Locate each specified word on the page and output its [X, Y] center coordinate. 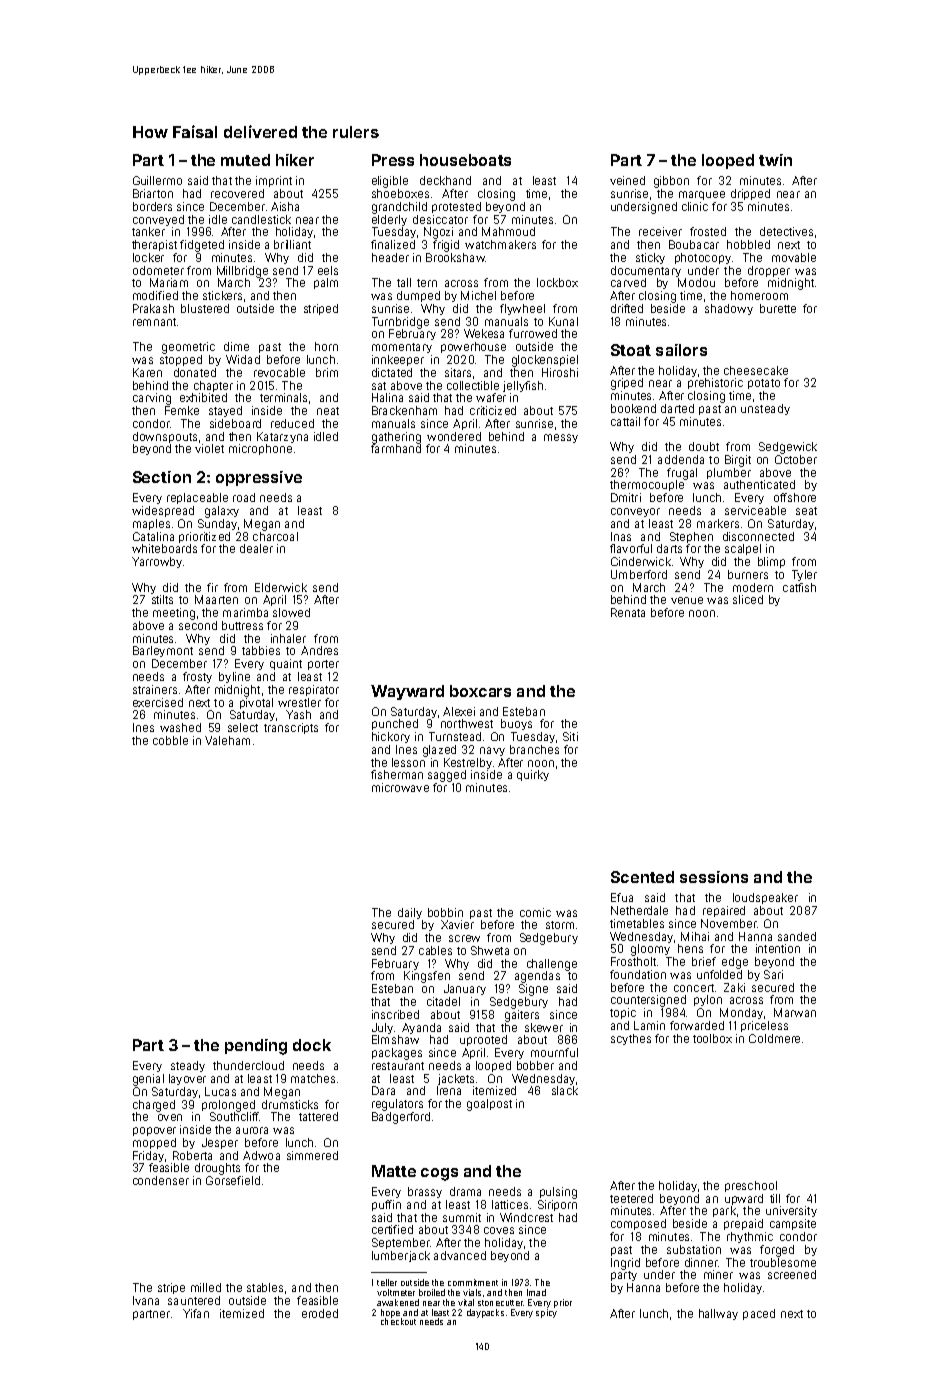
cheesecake [756, 370]
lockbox [557, 282]
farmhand [396, 448]
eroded [320, 1313]
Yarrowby [157, 562]
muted [245, 160]
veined [627, 180]
